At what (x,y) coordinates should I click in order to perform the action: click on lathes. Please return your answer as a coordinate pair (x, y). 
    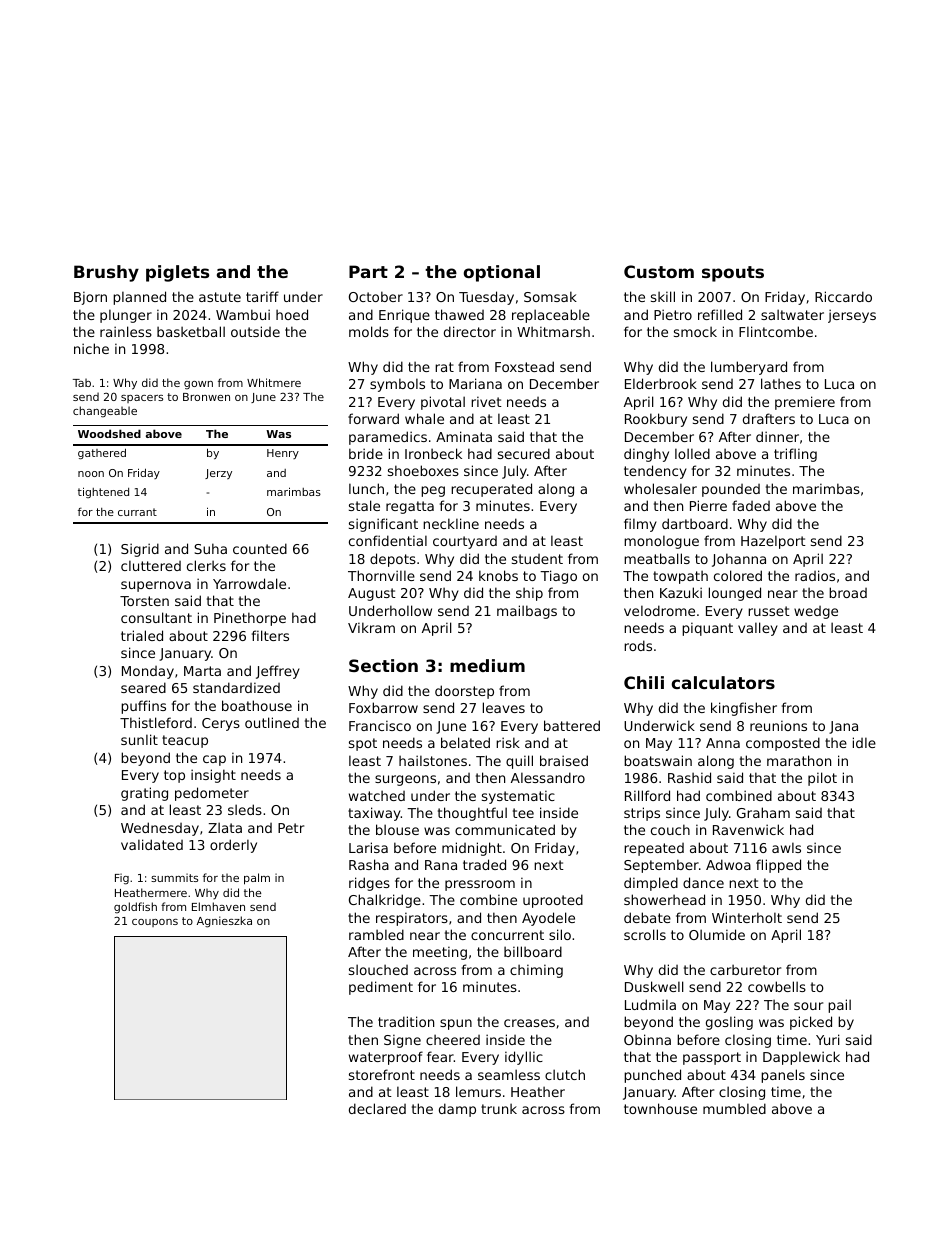
    Looking at the image, I should click on (781, 383).
